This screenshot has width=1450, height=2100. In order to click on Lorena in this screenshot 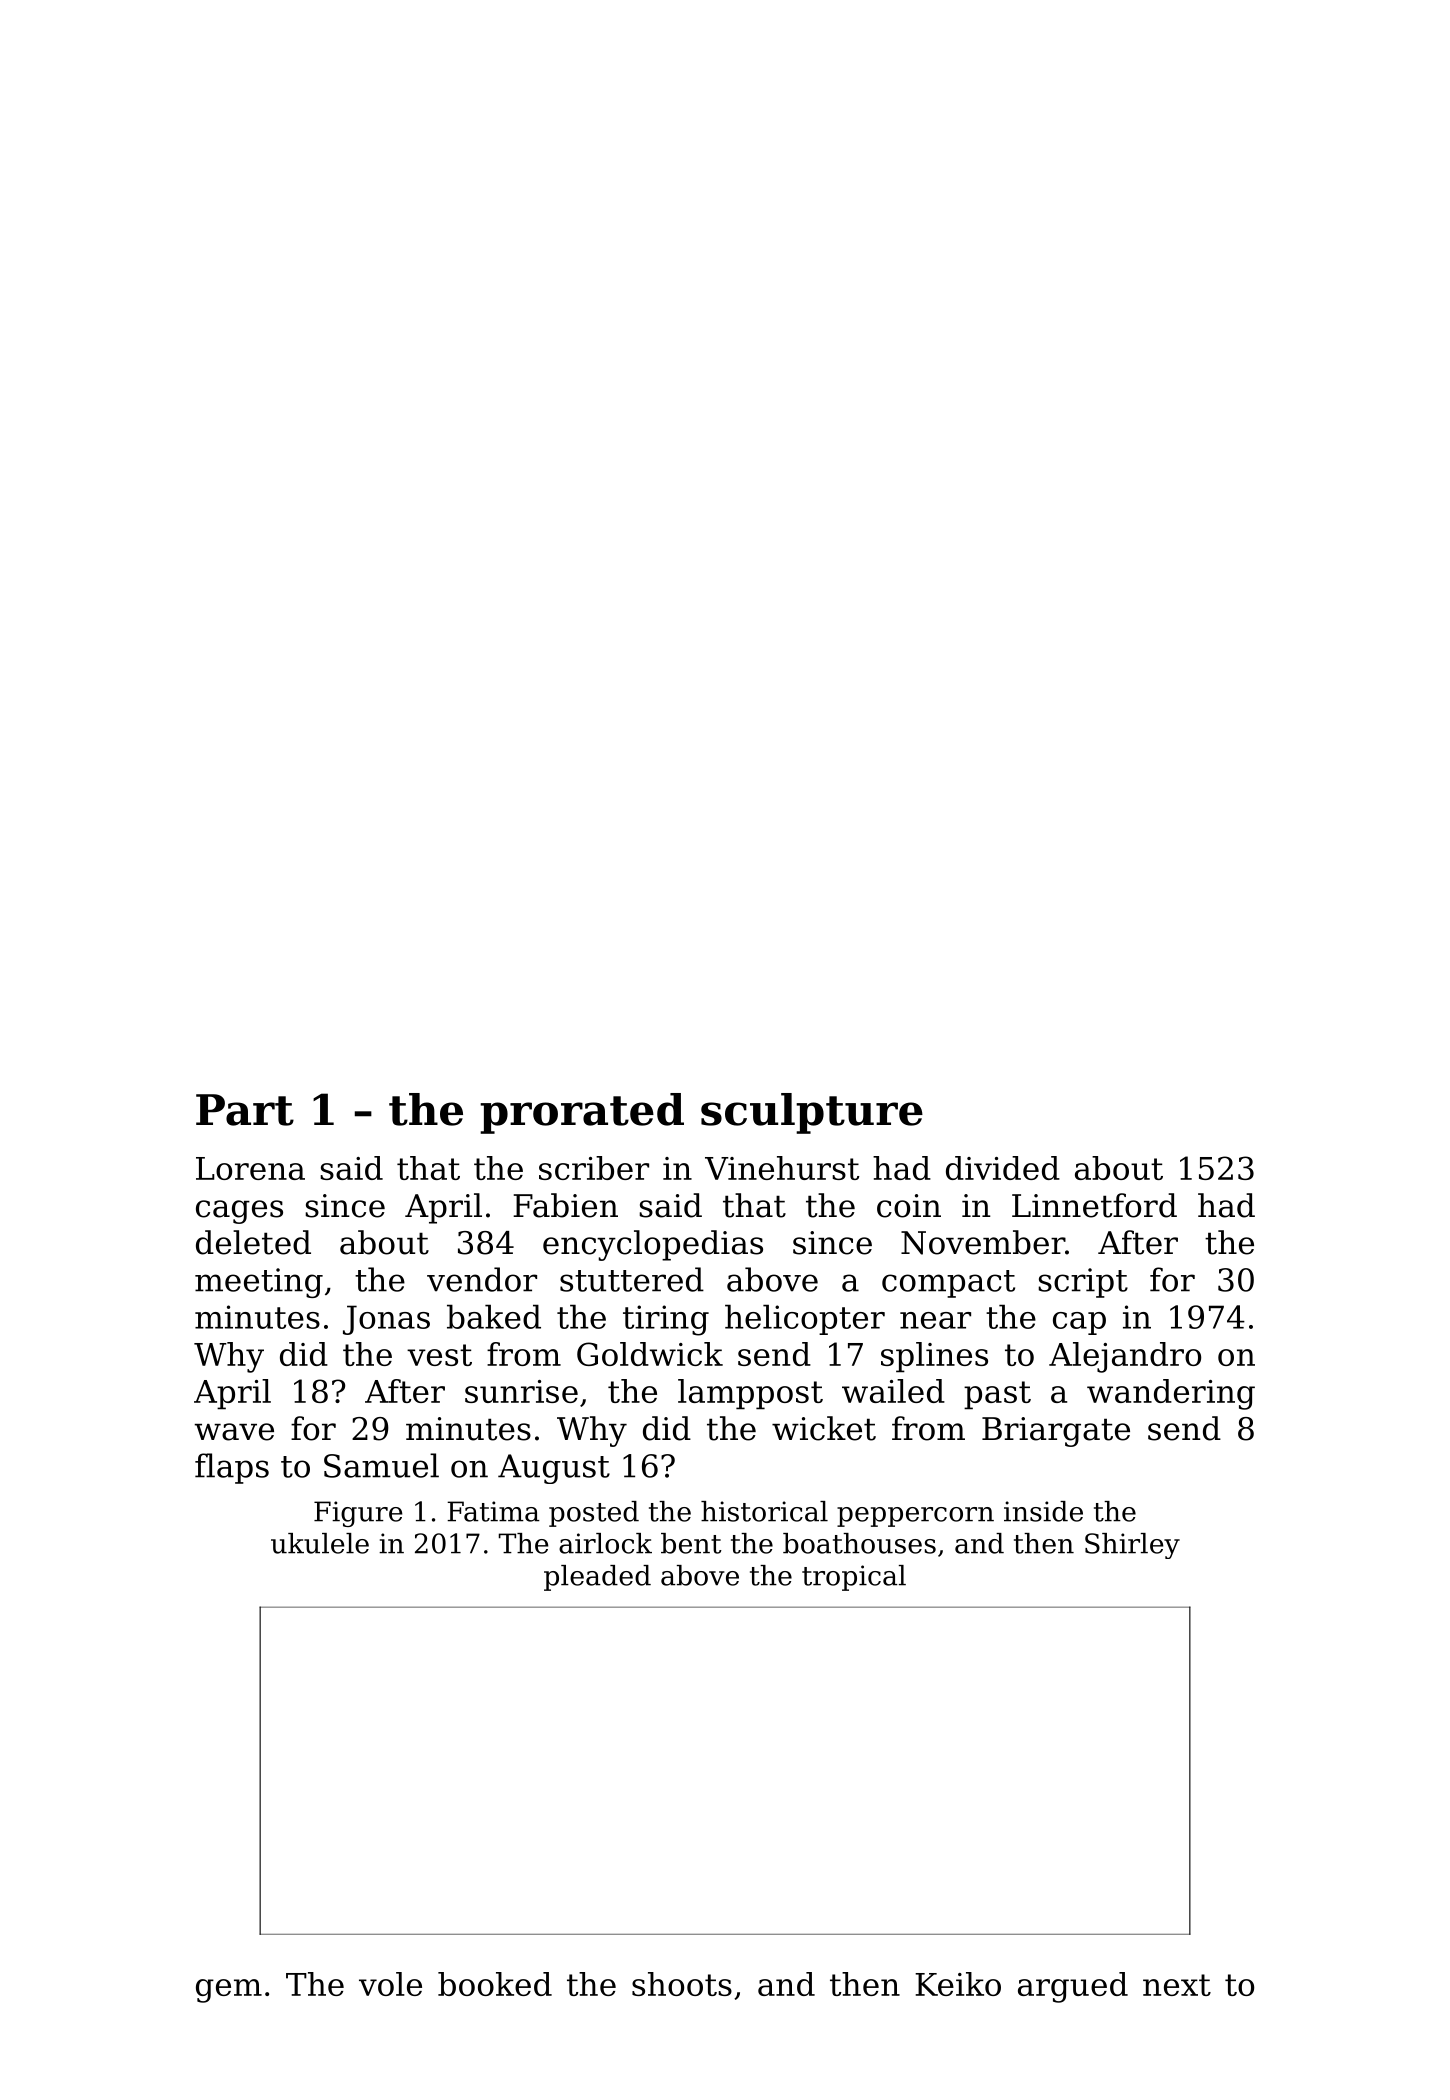, I will do `click(250, 1168)`.
